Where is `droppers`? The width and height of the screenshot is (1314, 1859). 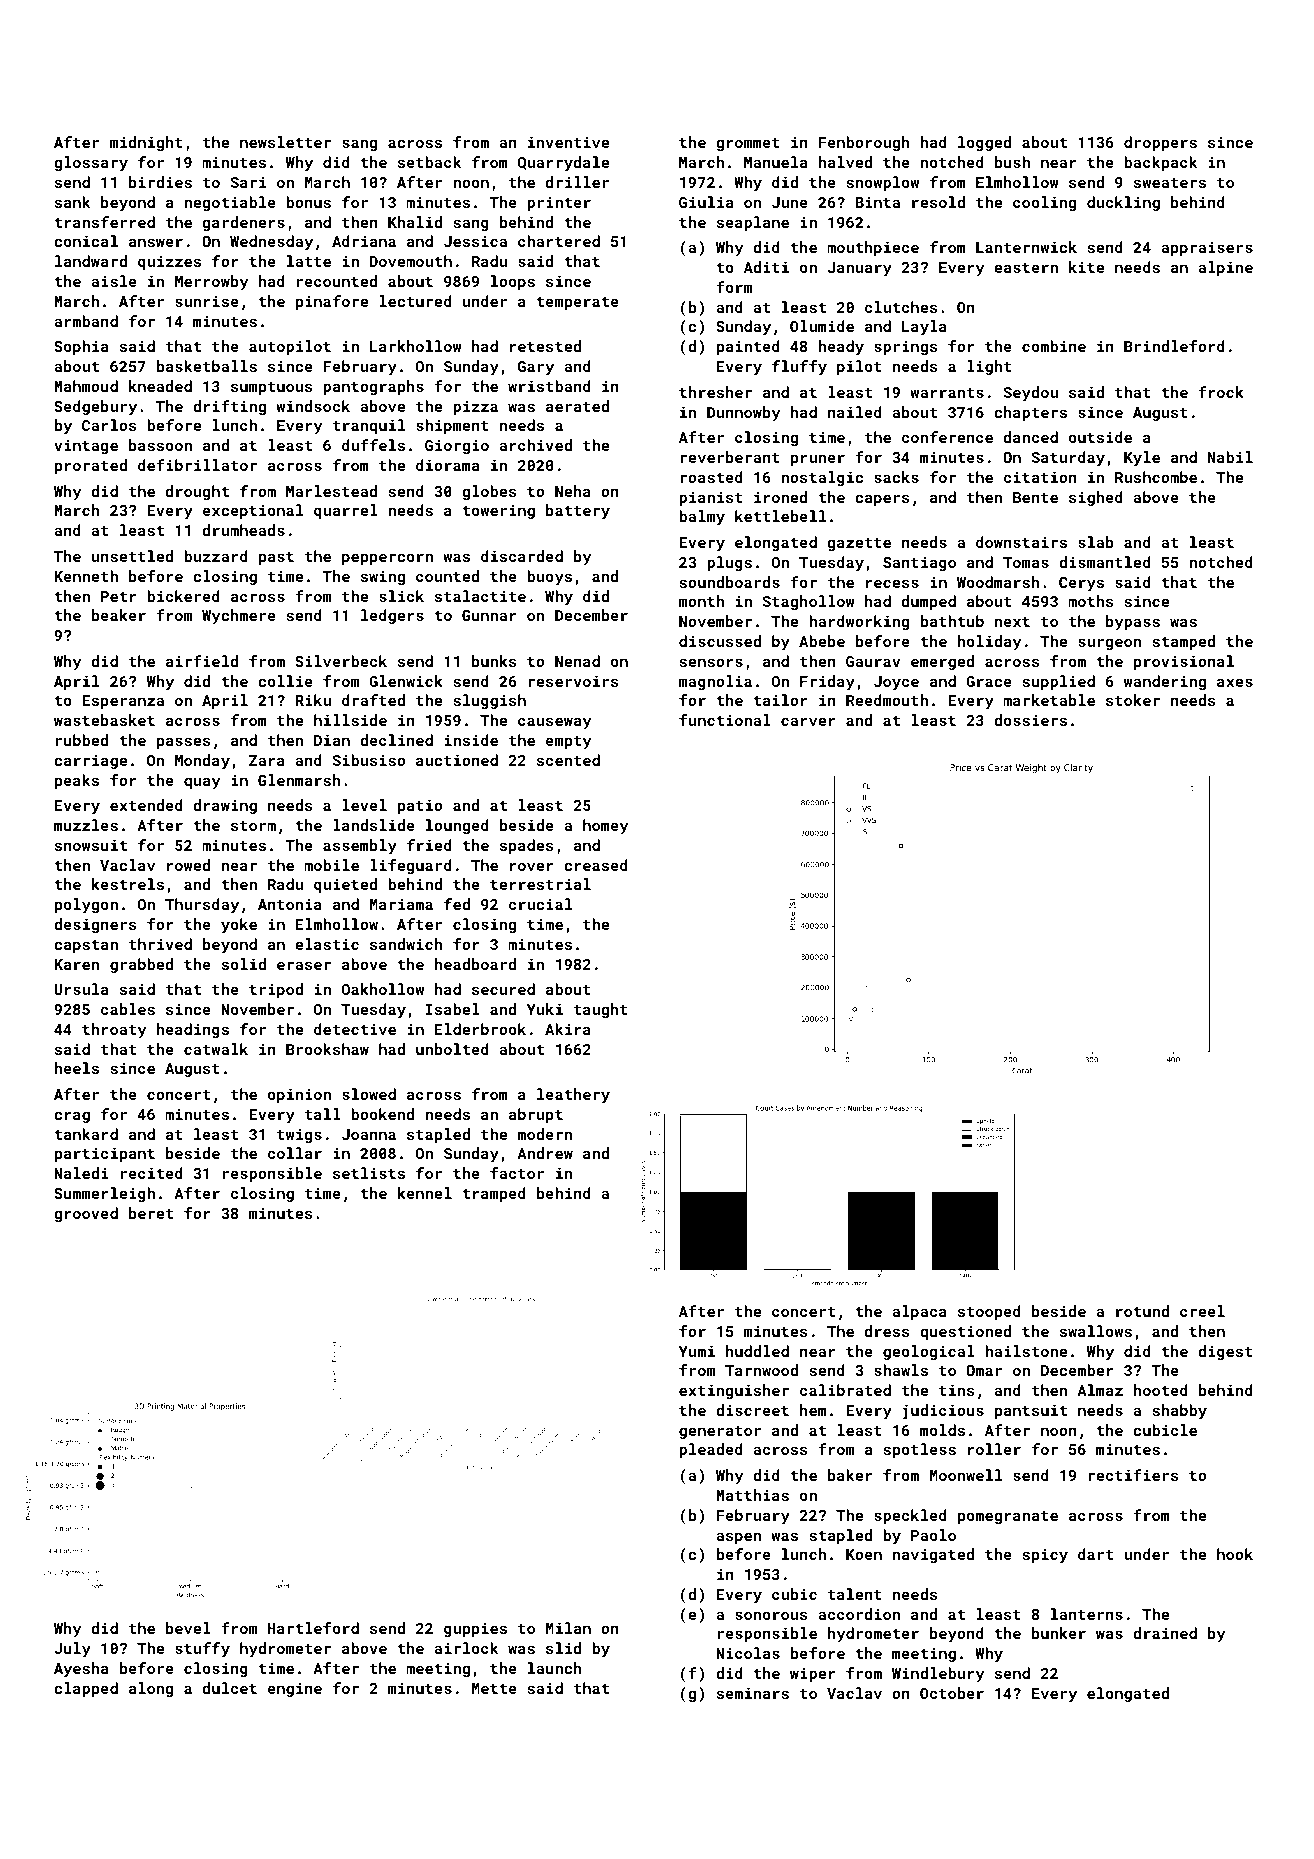 droppers is located at coordinates (1160, 143).
